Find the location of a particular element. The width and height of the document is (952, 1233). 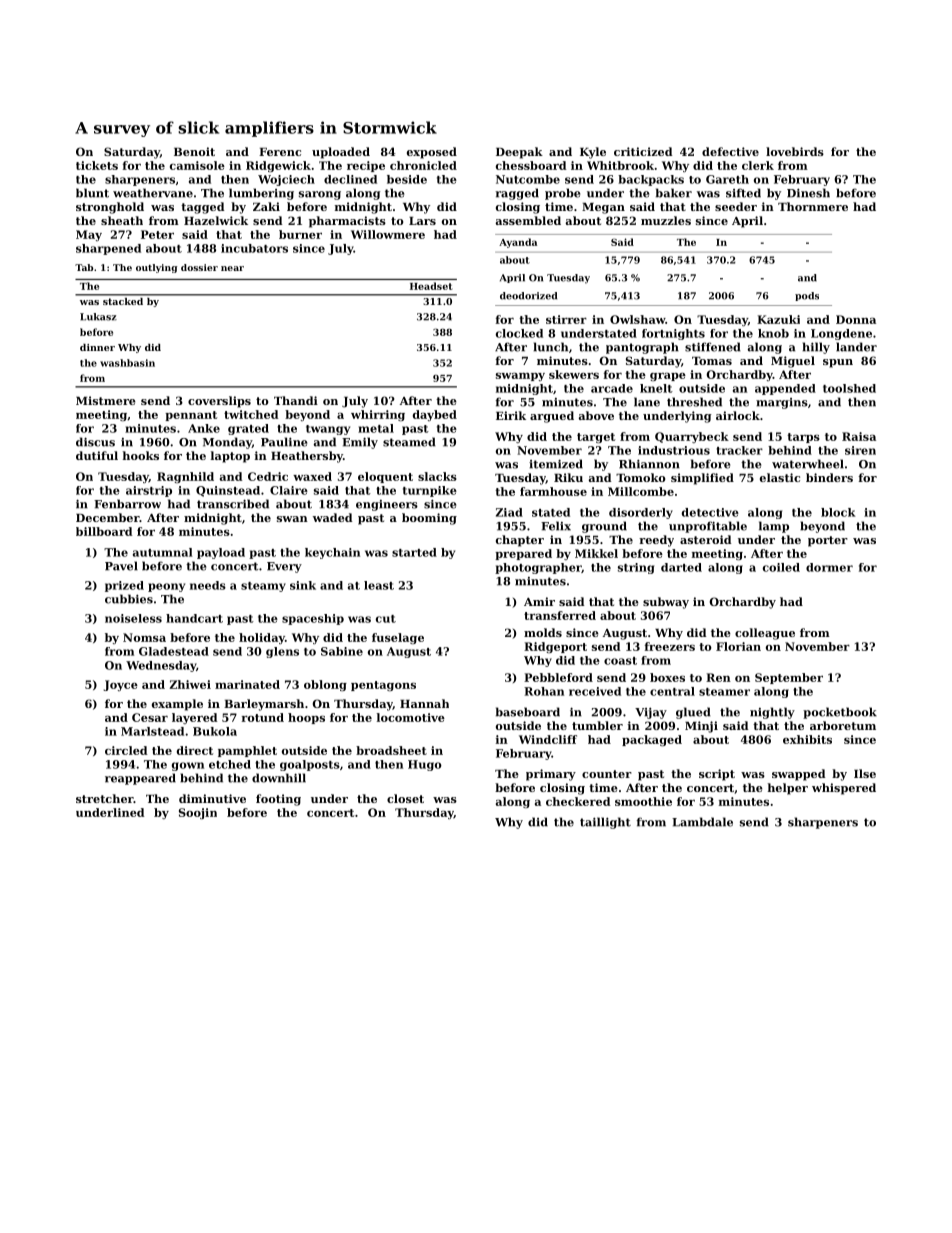

tickets is located at coordinates (97, 165).
